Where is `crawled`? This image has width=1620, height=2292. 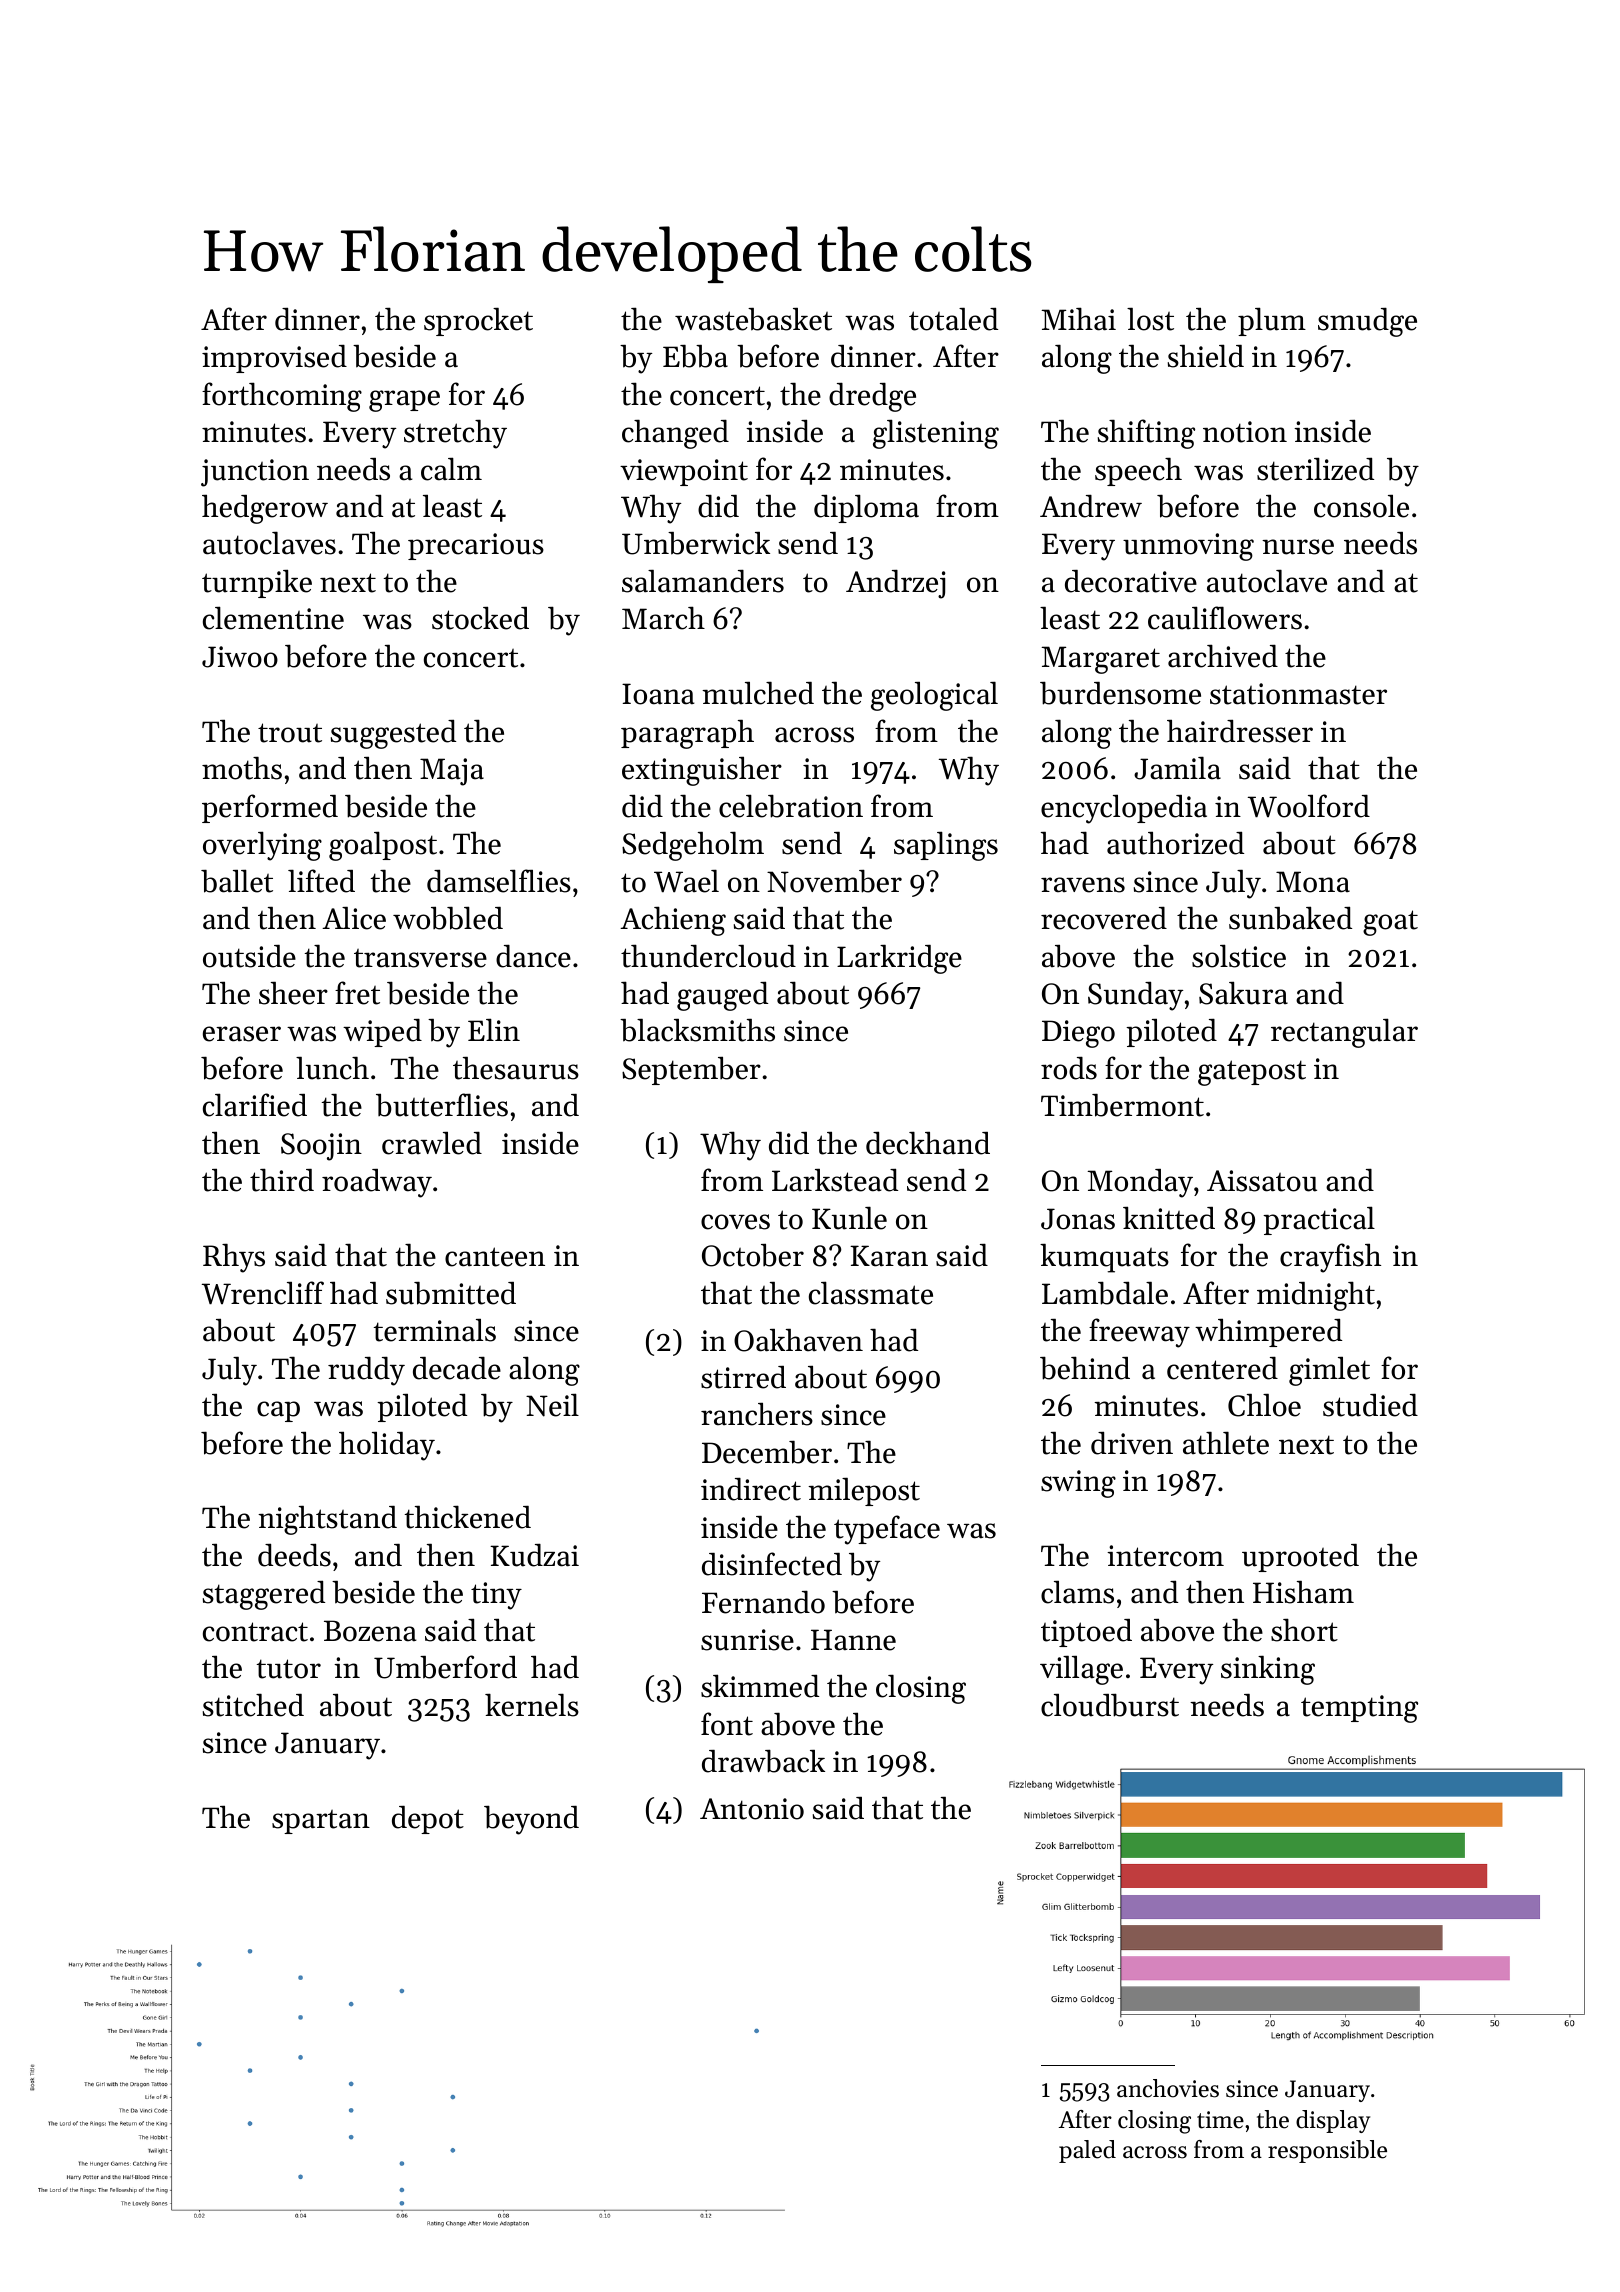 crawled is located at coordinates (432, 1143).
